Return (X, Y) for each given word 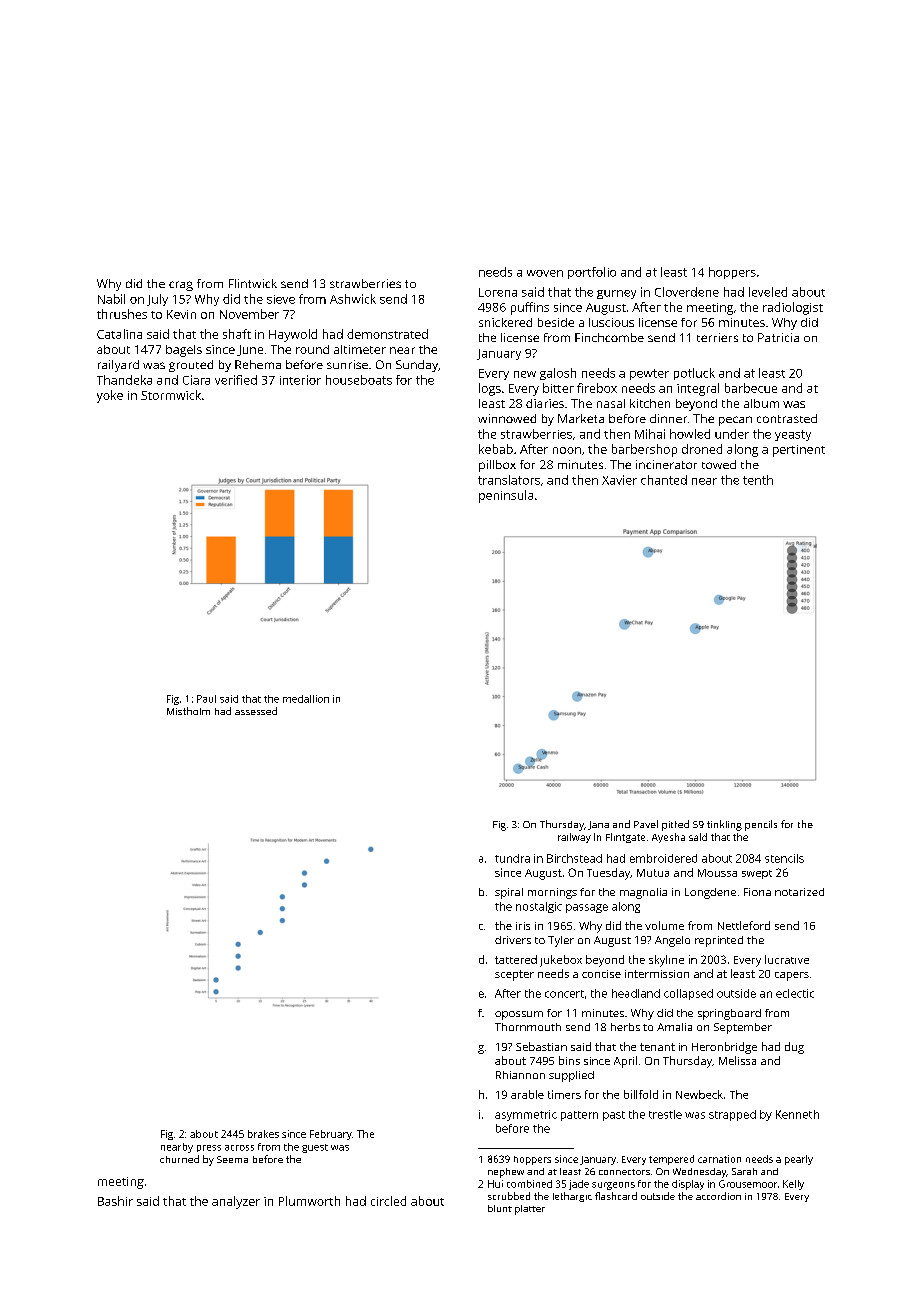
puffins (530, 308)
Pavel (646, 824)
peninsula (506, 496)
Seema (232, 1159)
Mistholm (188, 711)
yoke (110, 396)
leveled (768, 292)
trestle (665, 1114)
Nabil (111, 299)
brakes (263, 1134)
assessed (256, 711)
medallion (306, 699)
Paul (206, 699)
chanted (664, 480)
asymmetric (526, 1115)
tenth (758, 480)
